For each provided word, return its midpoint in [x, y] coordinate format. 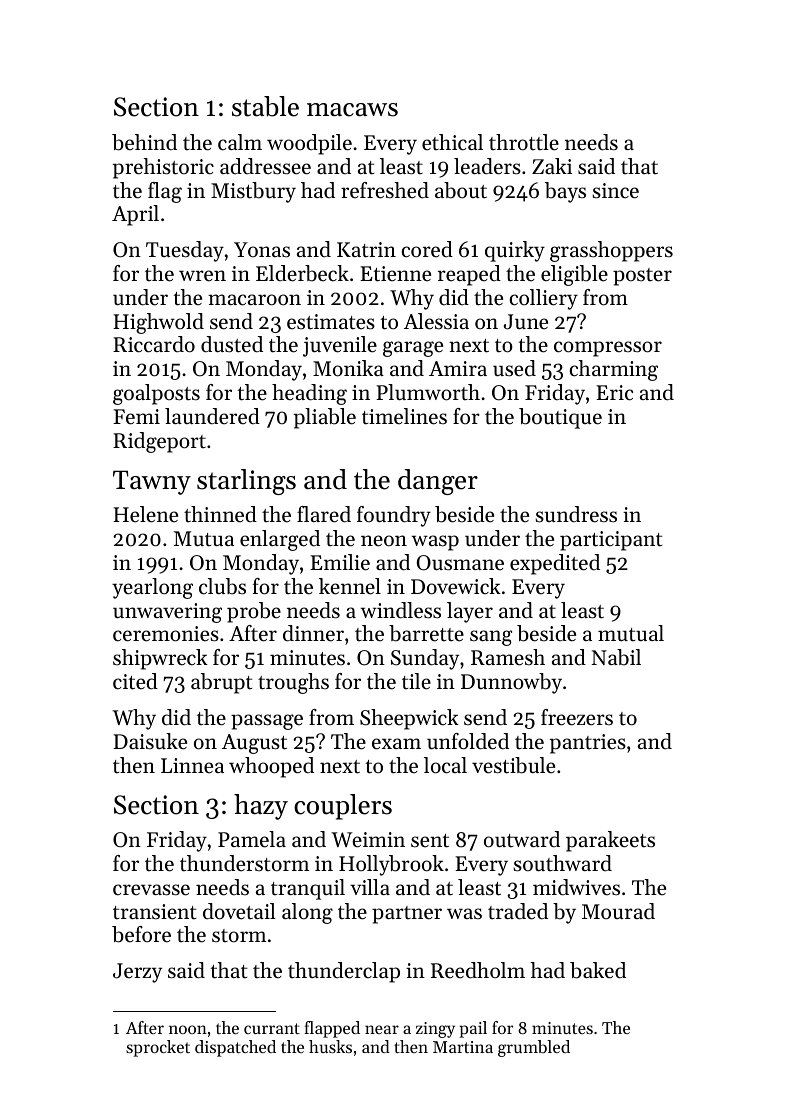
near [382, 1029]
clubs [222, 586]
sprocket [158, 1048]
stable [265, 106]
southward [562, 863]
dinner [313, 633]
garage [413, 349]
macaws [352, 110]
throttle [524, 142]
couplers [343, 807]
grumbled [534, 1048]
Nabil [616, 657]
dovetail [239, 911]
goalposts [156, 394]
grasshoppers [611, 251]
